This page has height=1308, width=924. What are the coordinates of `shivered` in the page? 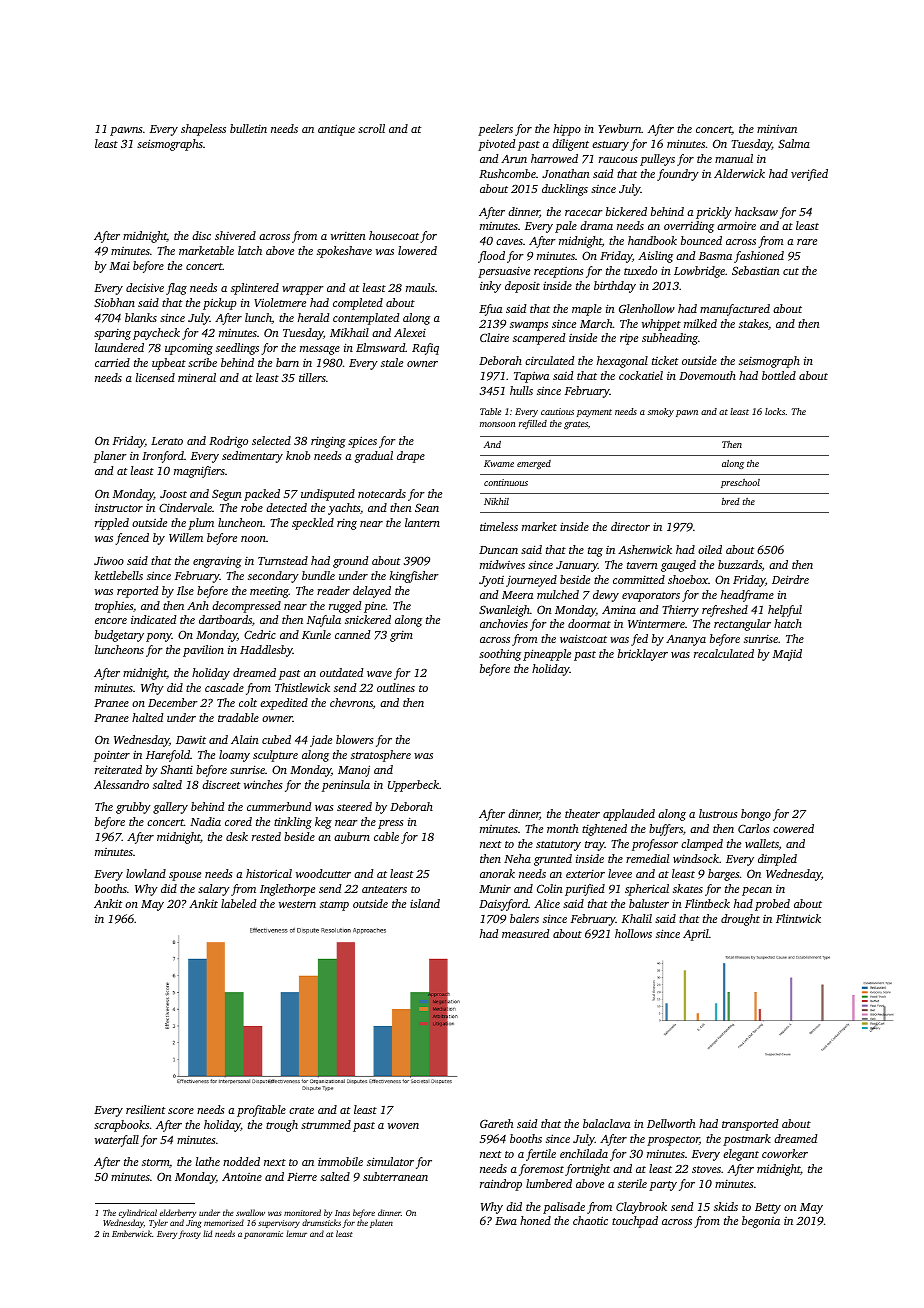 It's located at (235, 235).
